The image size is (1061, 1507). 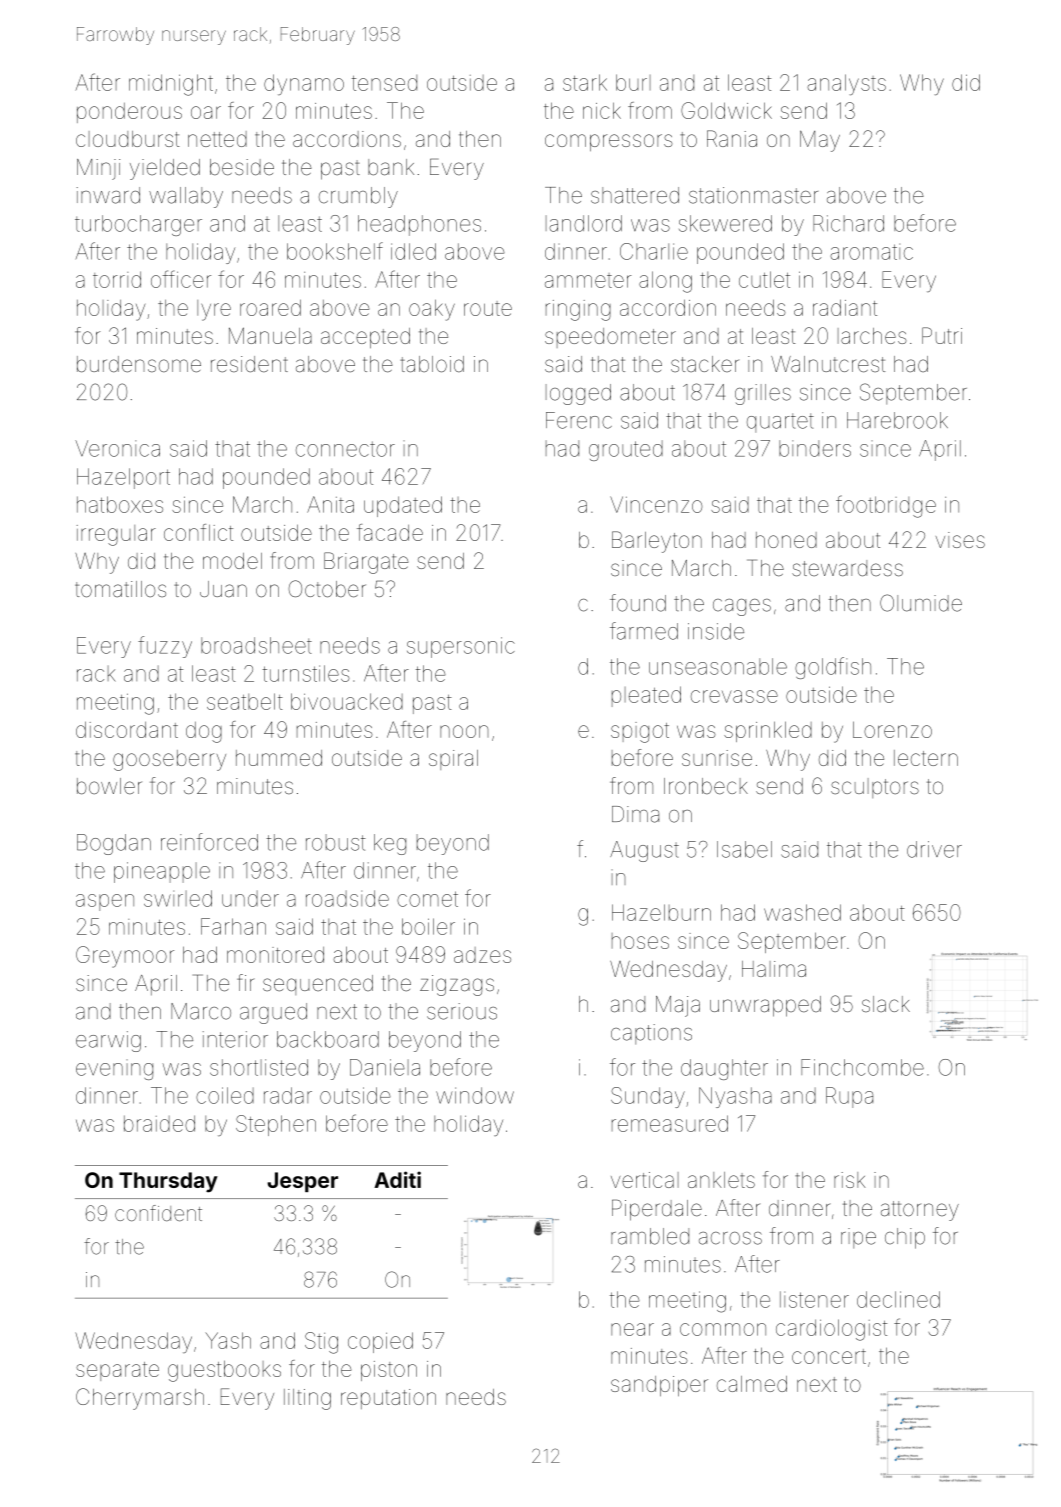 I want to click on monitored, so click(x=275, y=955).
